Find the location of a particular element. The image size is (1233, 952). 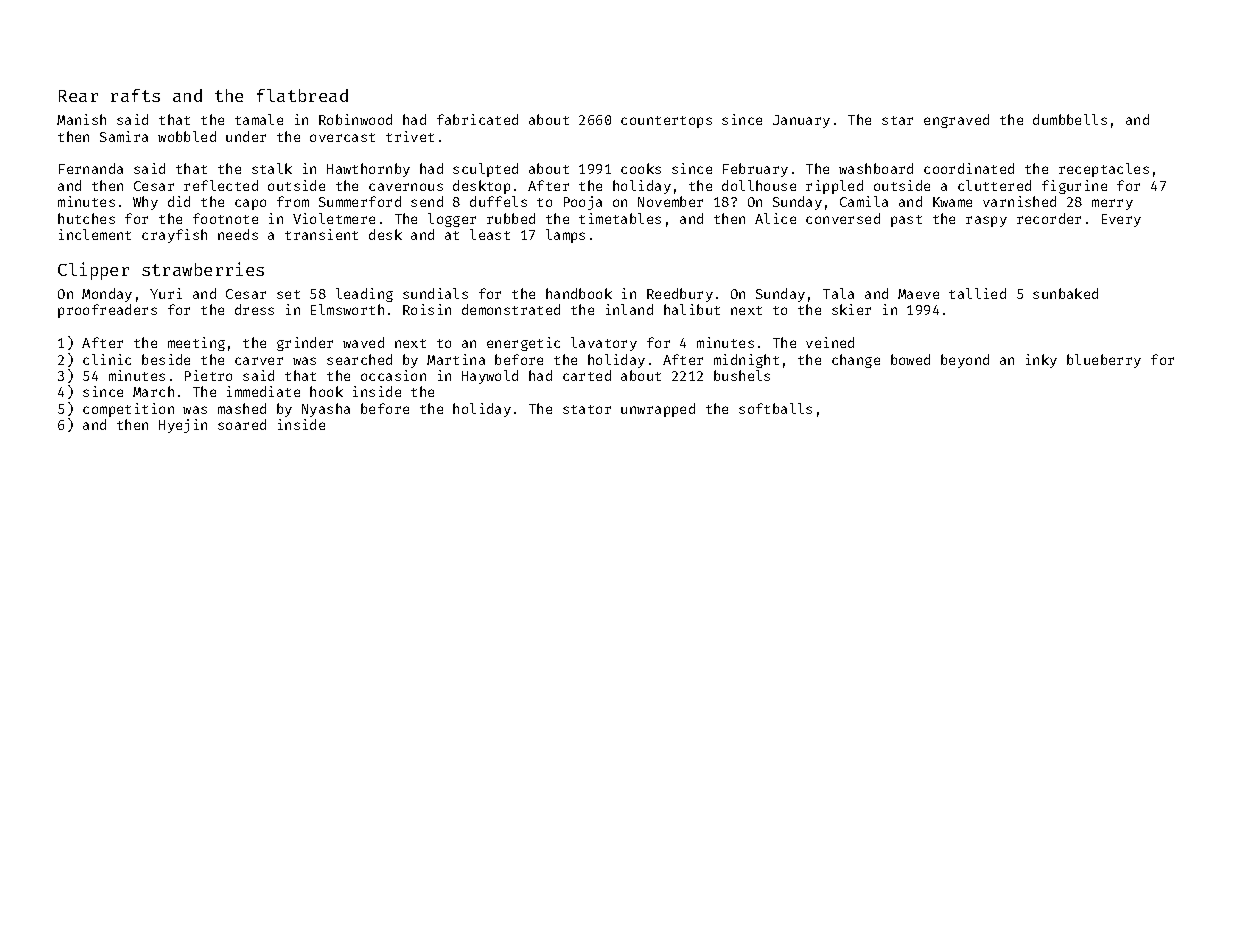

flatbread is located at coordinates (302, 95).
